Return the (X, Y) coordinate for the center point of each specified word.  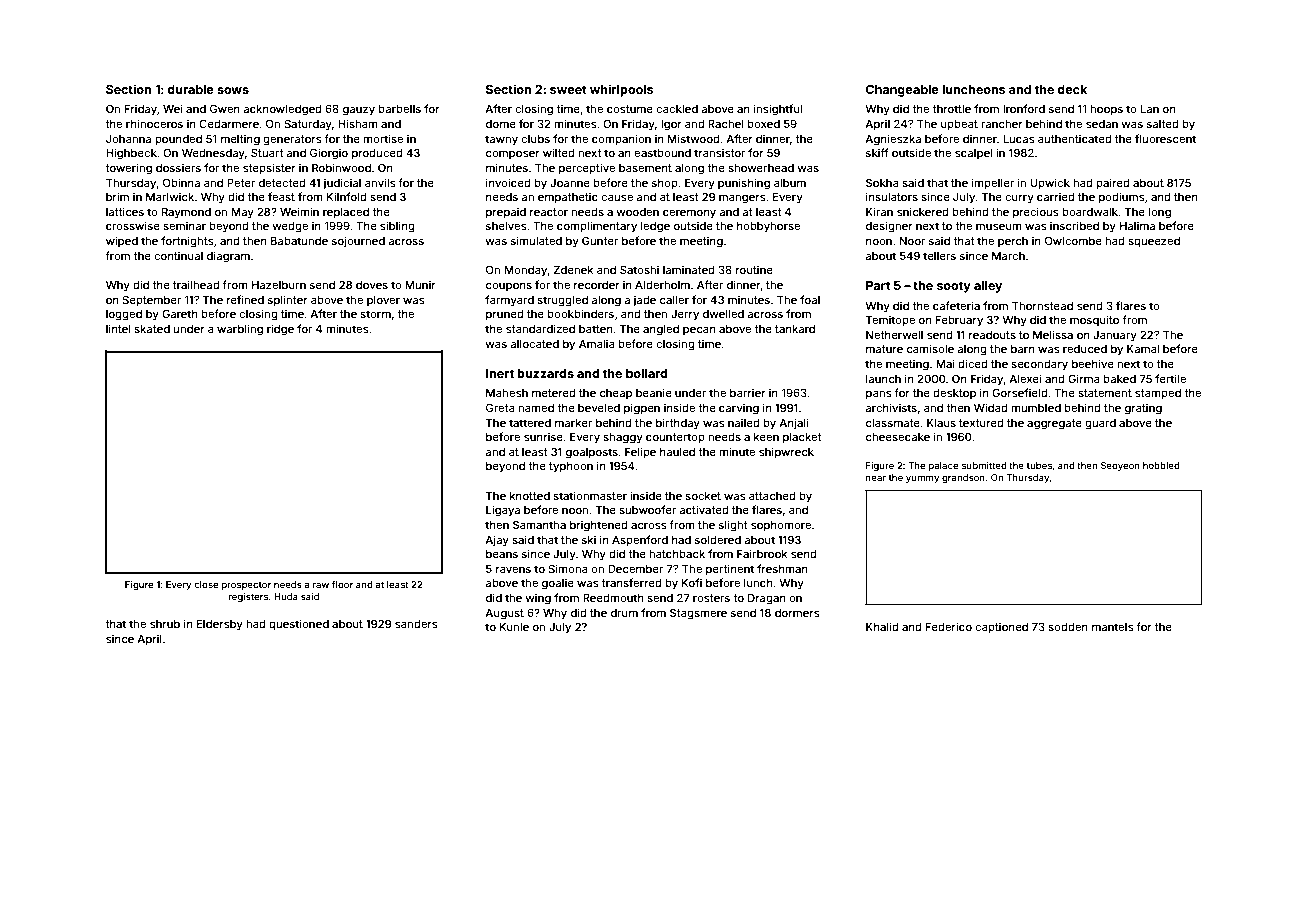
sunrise (543, 436)
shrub (165, 624)
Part (878, 285)
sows (233, 90)
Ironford (1024, 108)
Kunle (514, 627)
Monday (526, 271)
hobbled (1161, 465)
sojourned (358, 241)
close (206, 584)
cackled (677, 109)
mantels (1113, 627)
